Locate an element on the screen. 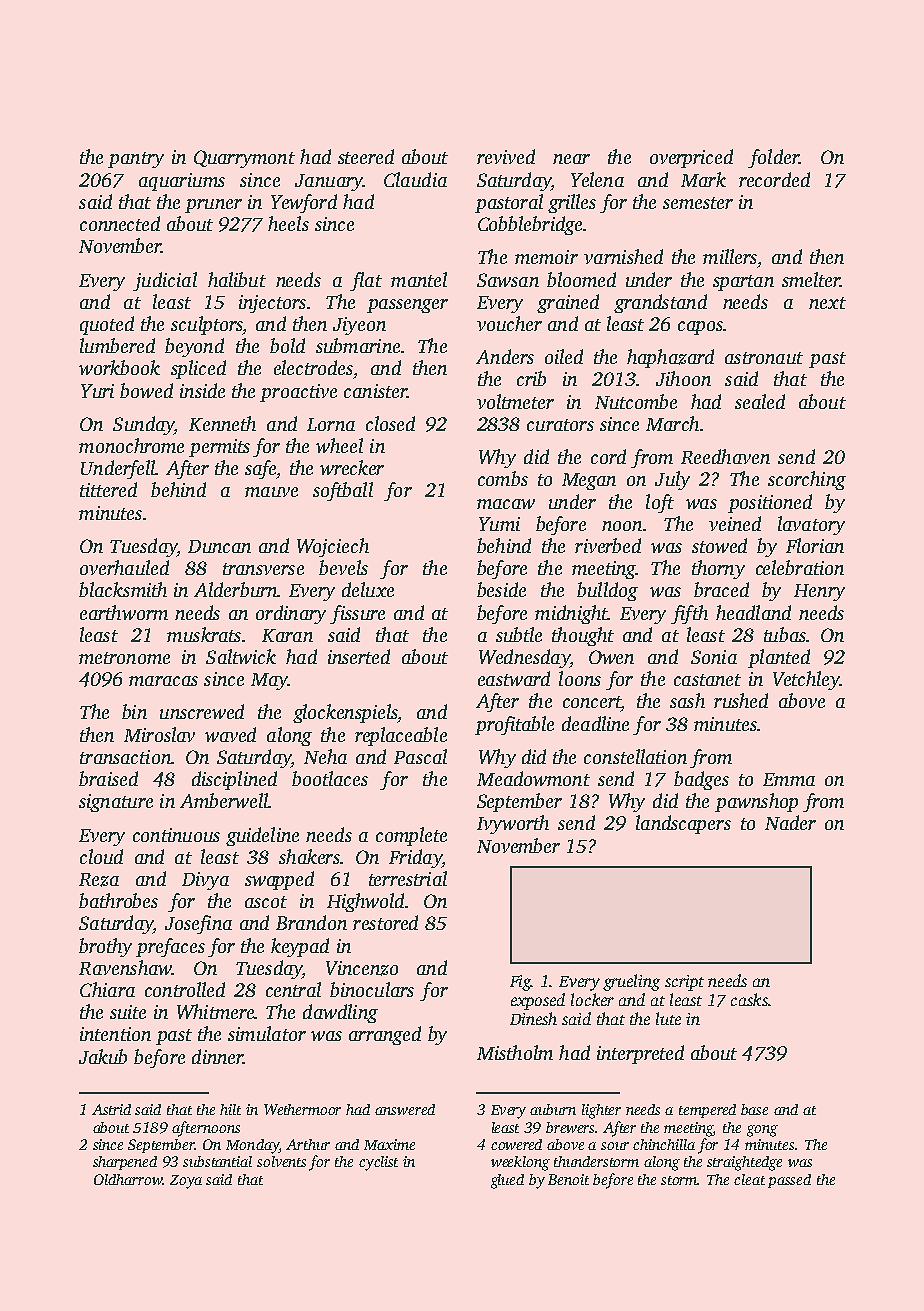 Image resolution: width=924 pixels, height=1311 pixels. Chiara is located at coordinates (107, 989).
